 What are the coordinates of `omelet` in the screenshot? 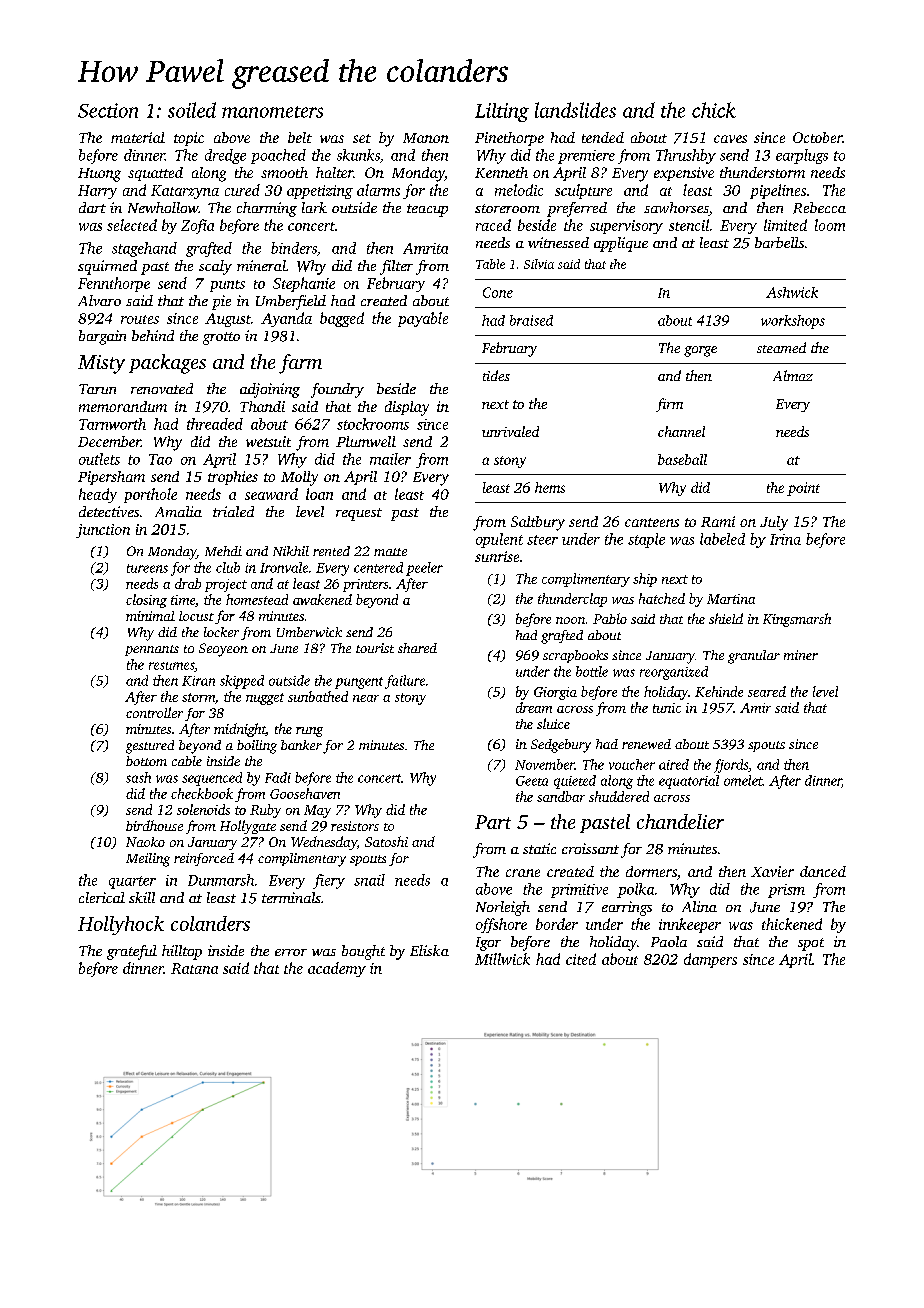 It's located at (743, 780).
